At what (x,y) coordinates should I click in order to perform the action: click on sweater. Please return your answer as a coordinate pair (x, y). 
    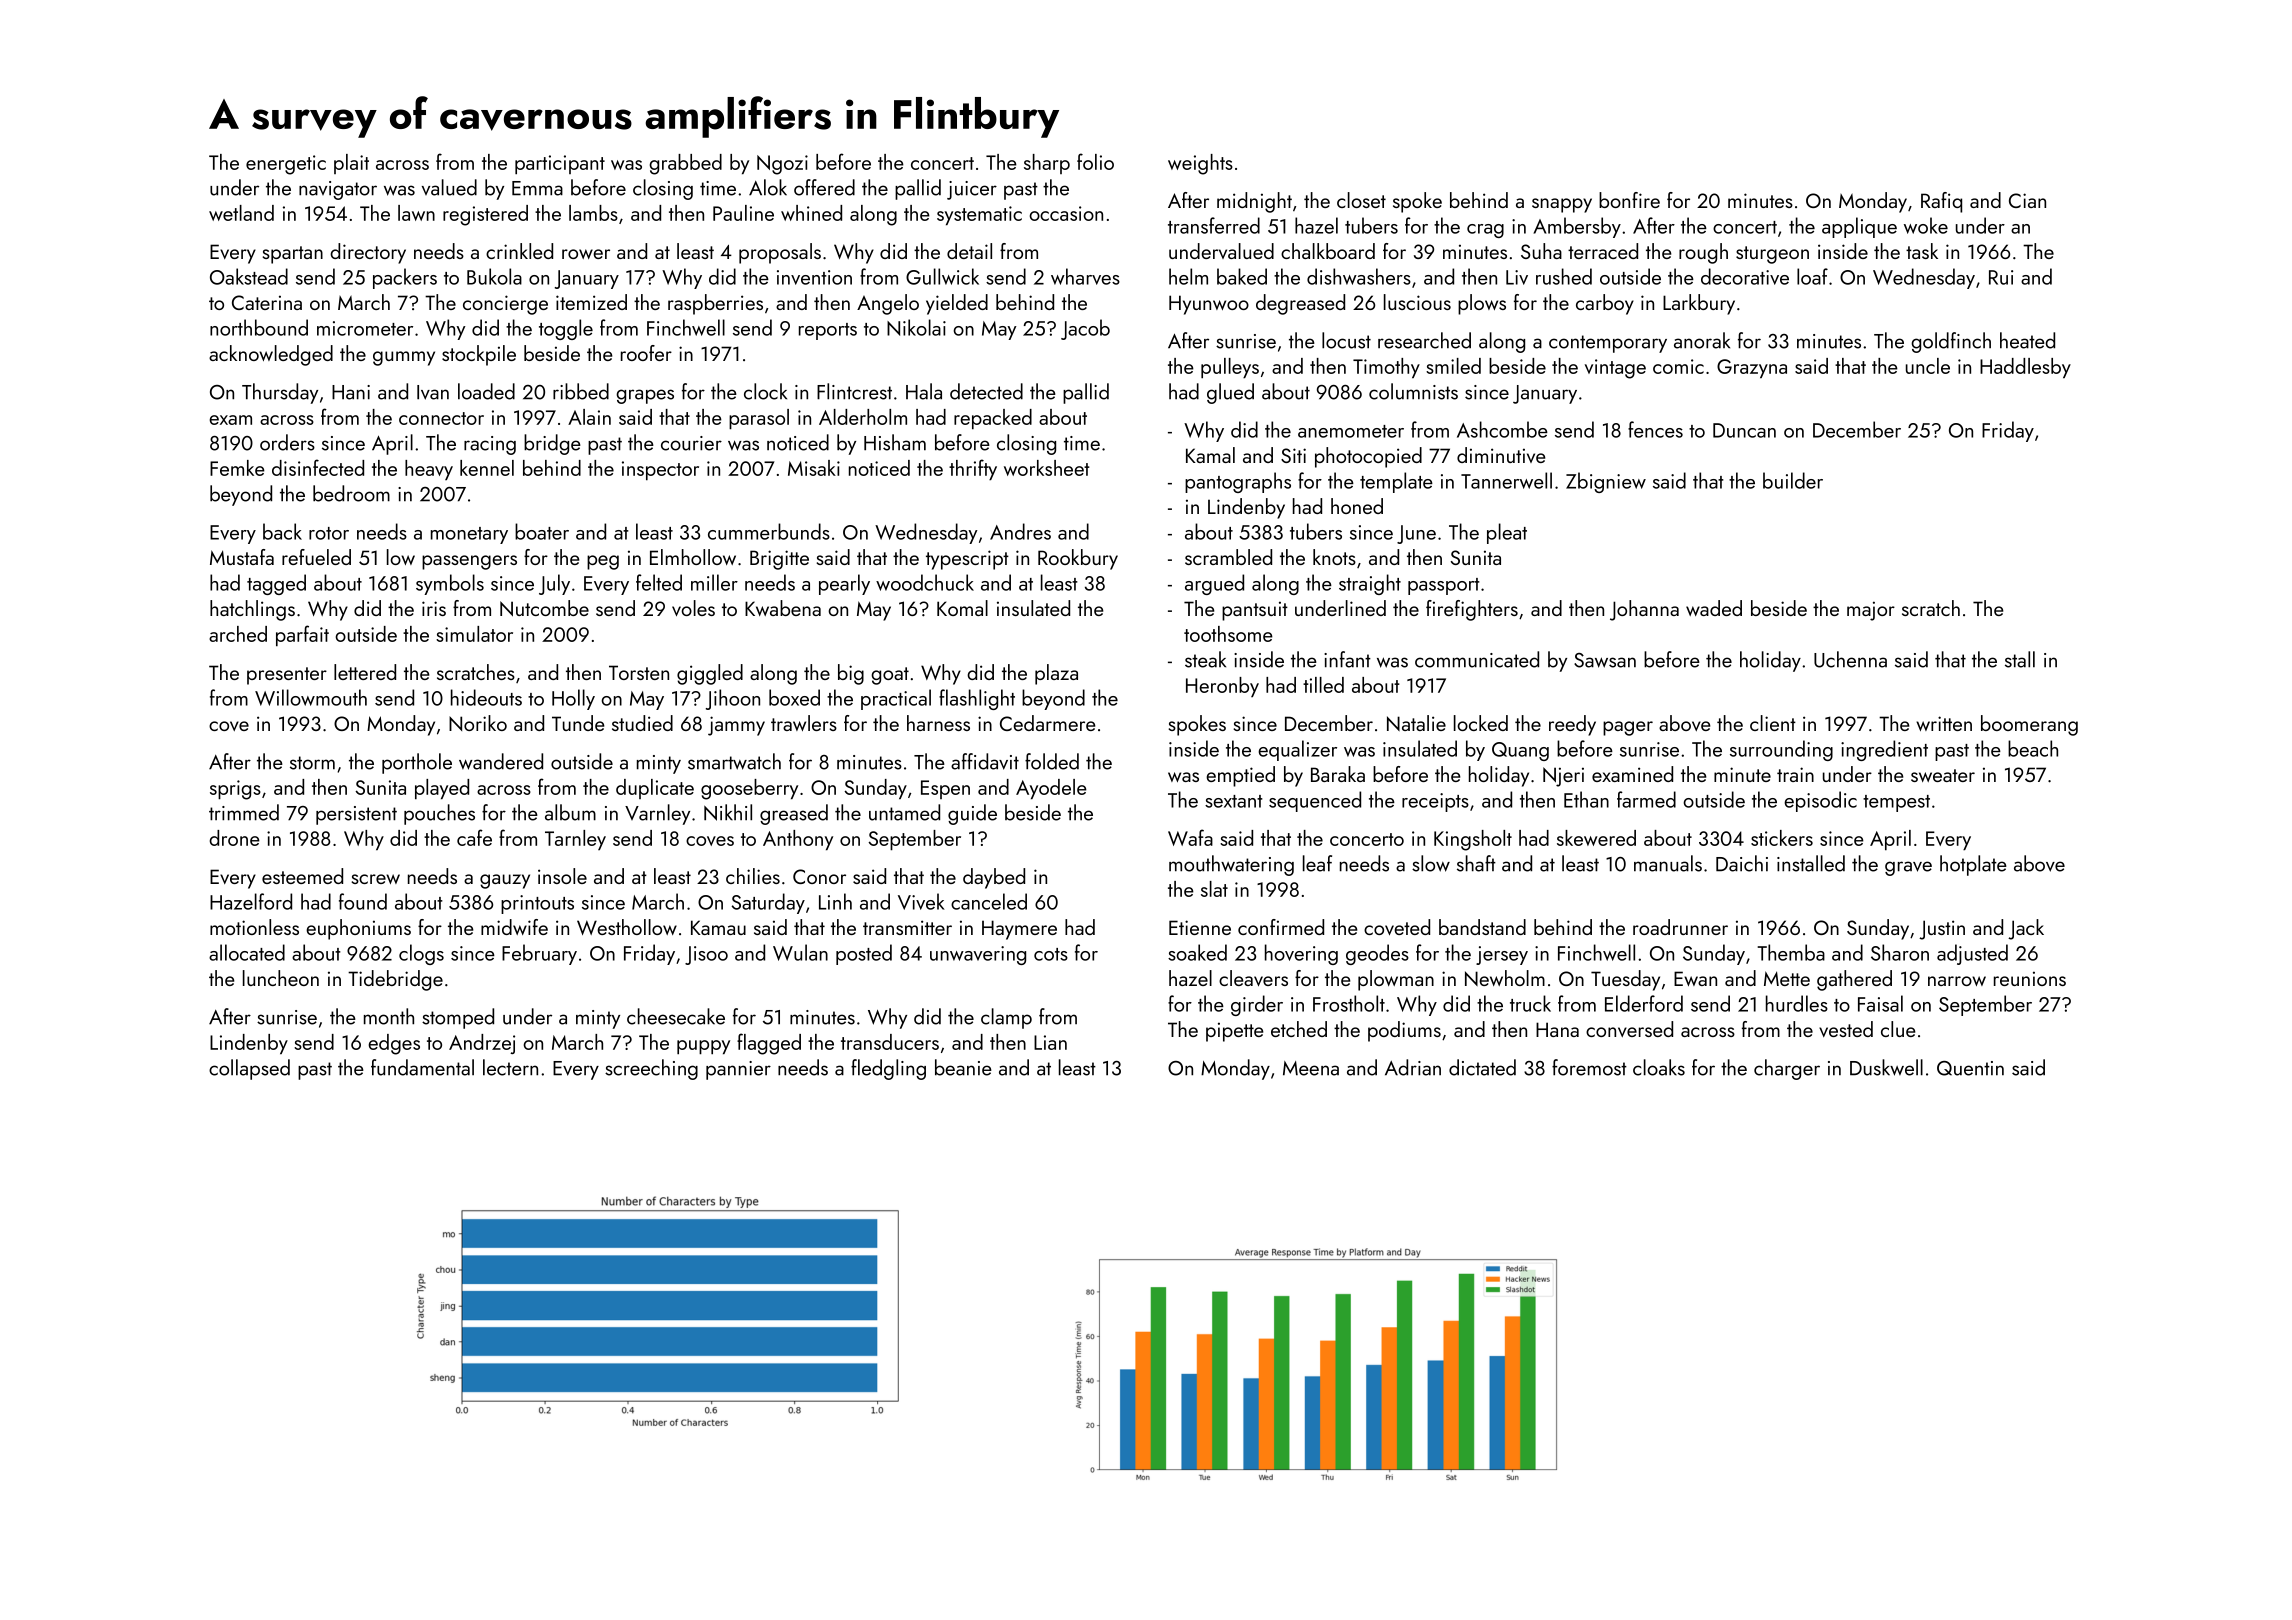
    Looking at the image, I should click on (1943, 775).
